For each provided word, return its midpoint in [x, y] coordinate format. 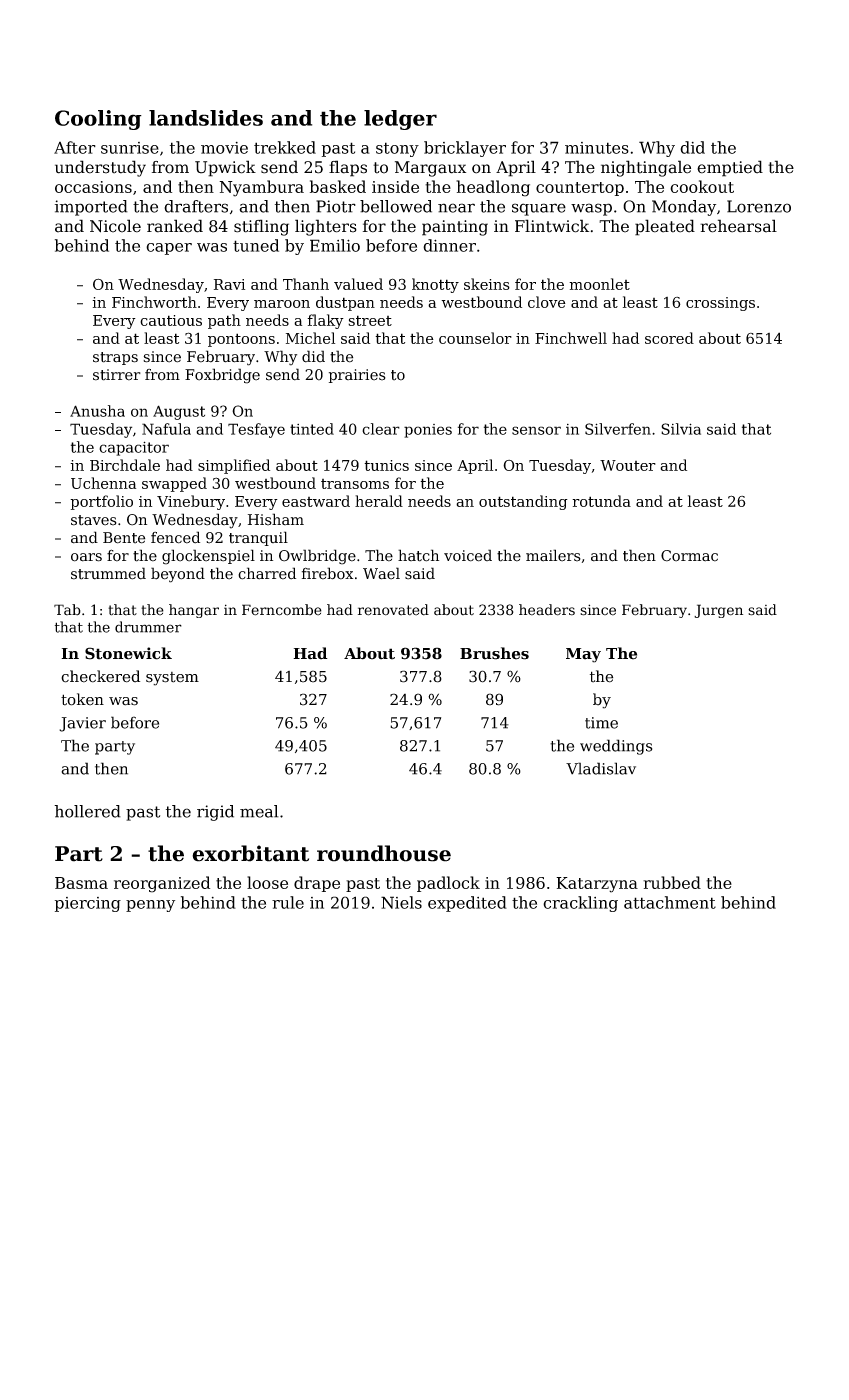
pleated [665, 227]
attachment [670, 902]
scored [669, 338]
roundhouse [384, 853]
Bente [124, 538]
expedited [467, 904]
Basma [81, 883]
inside [395, 186]
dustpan [345, 303]
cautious [171, 320]
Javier [82, 724]
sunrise [130, 148]
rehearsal [738, 226]
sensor [536, 430]
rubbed [672, 882]
